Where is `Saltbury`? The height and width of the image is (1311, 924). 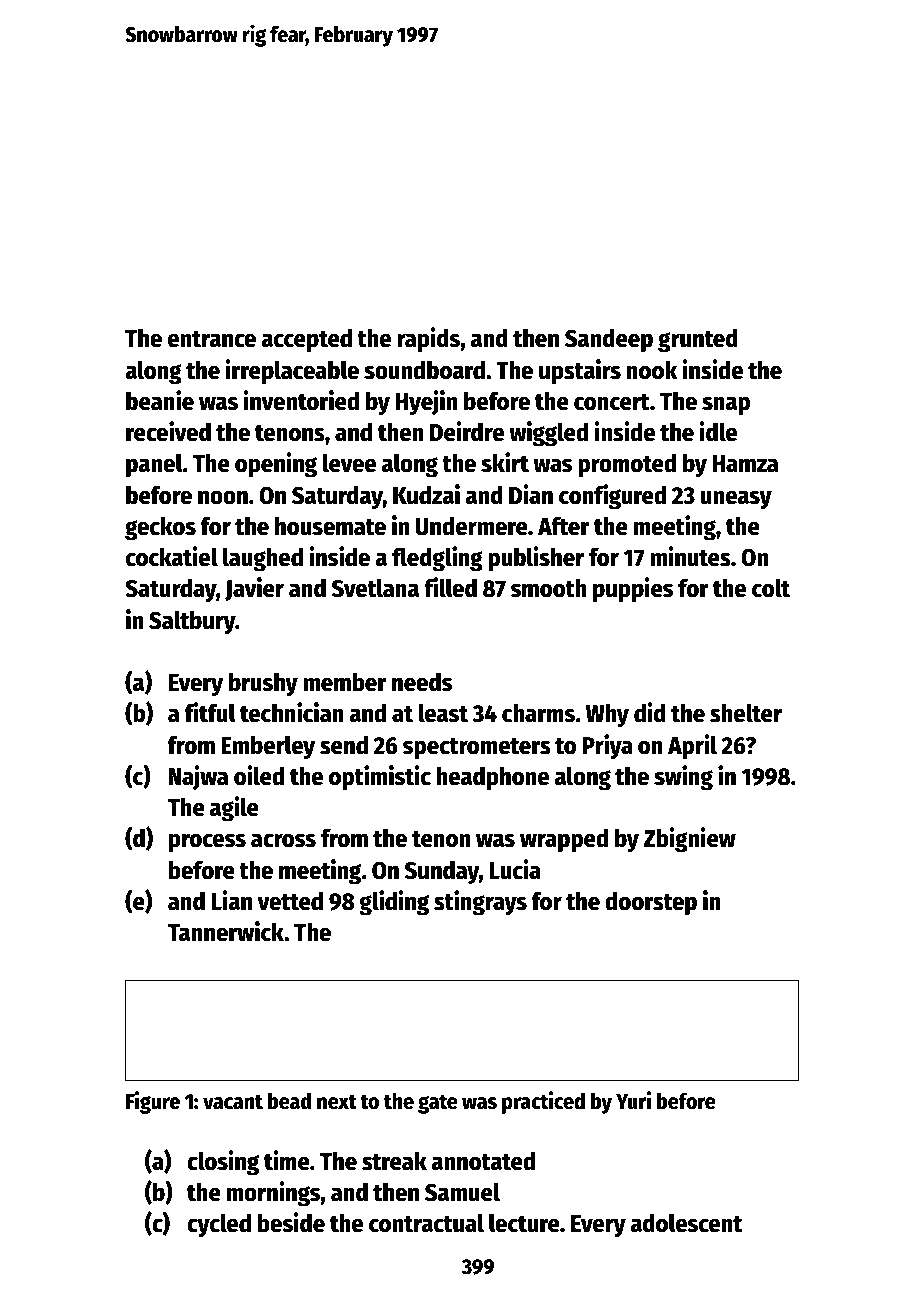
Saltbury is located at coordinates (192, 622).
